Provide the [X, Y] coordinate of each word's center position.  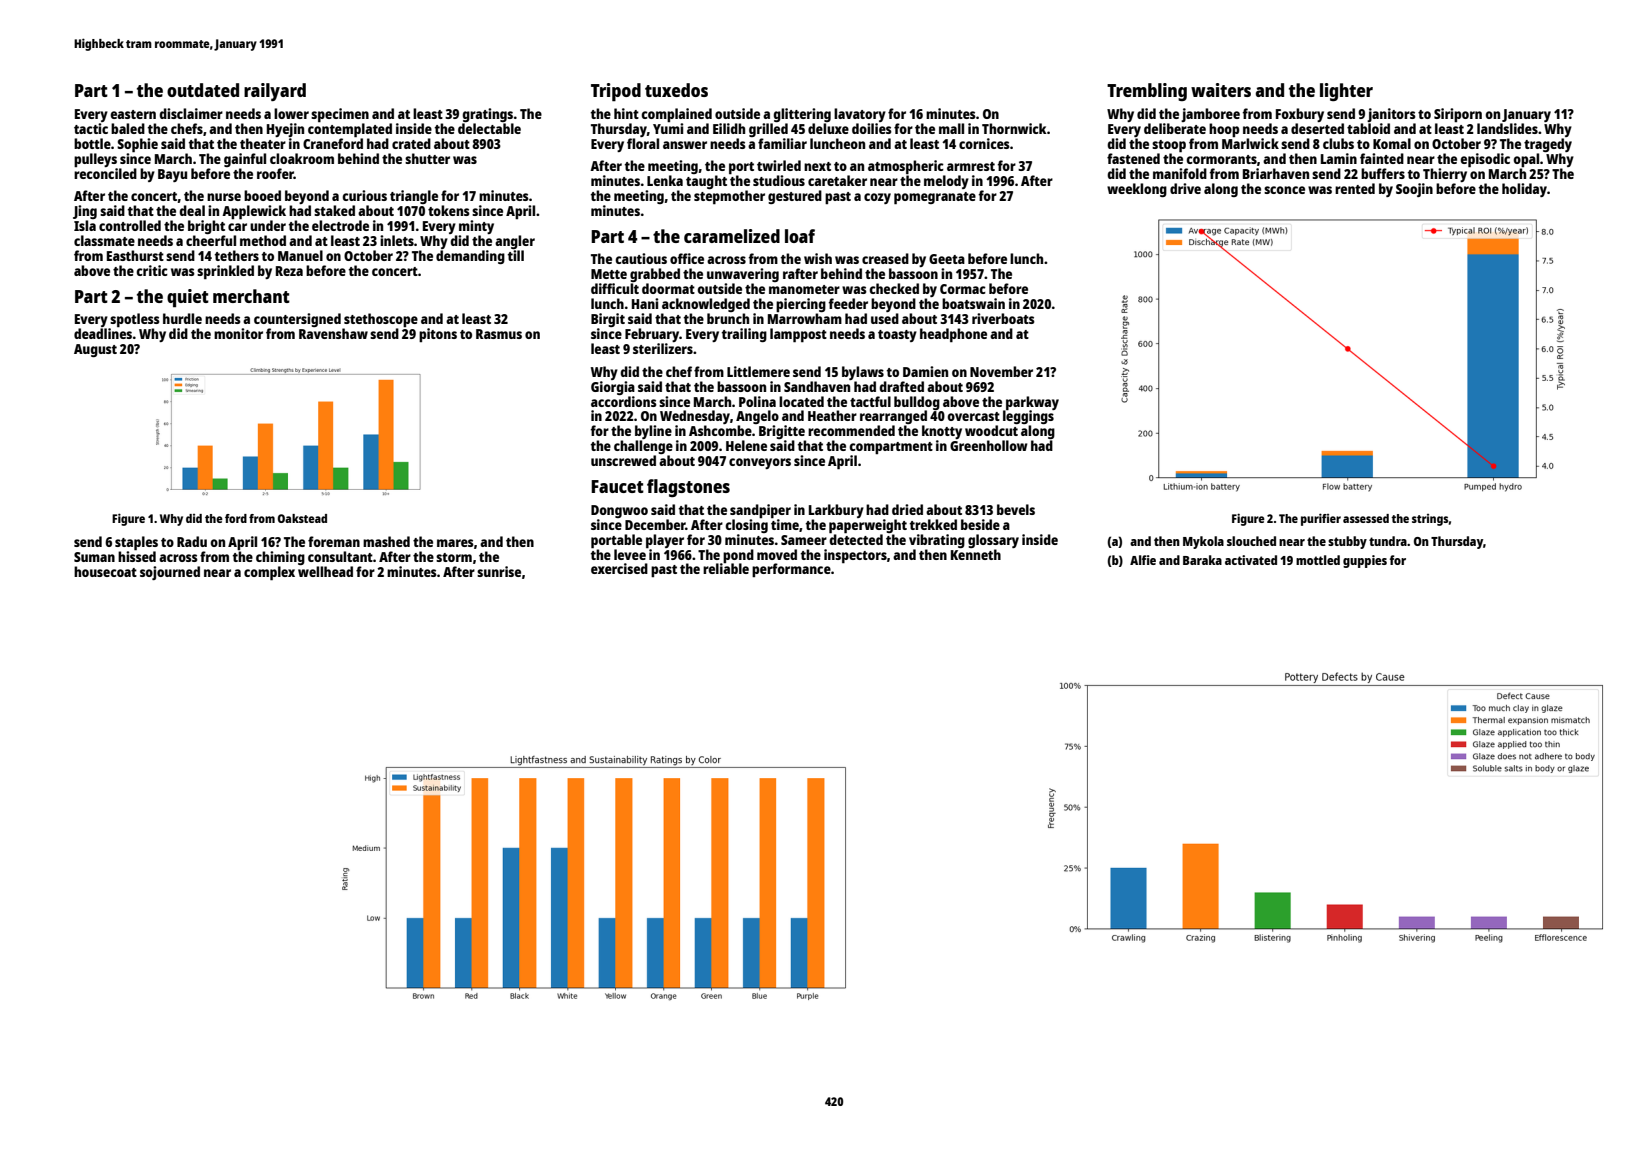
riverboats [1003, 318]
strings [1430, 520]
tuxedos [676, 90]
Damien [925, 371]
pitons [438, 335]
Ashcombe [720, 430]
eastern [133, 114]
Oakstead [302, 518]
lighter [1346, 92]
